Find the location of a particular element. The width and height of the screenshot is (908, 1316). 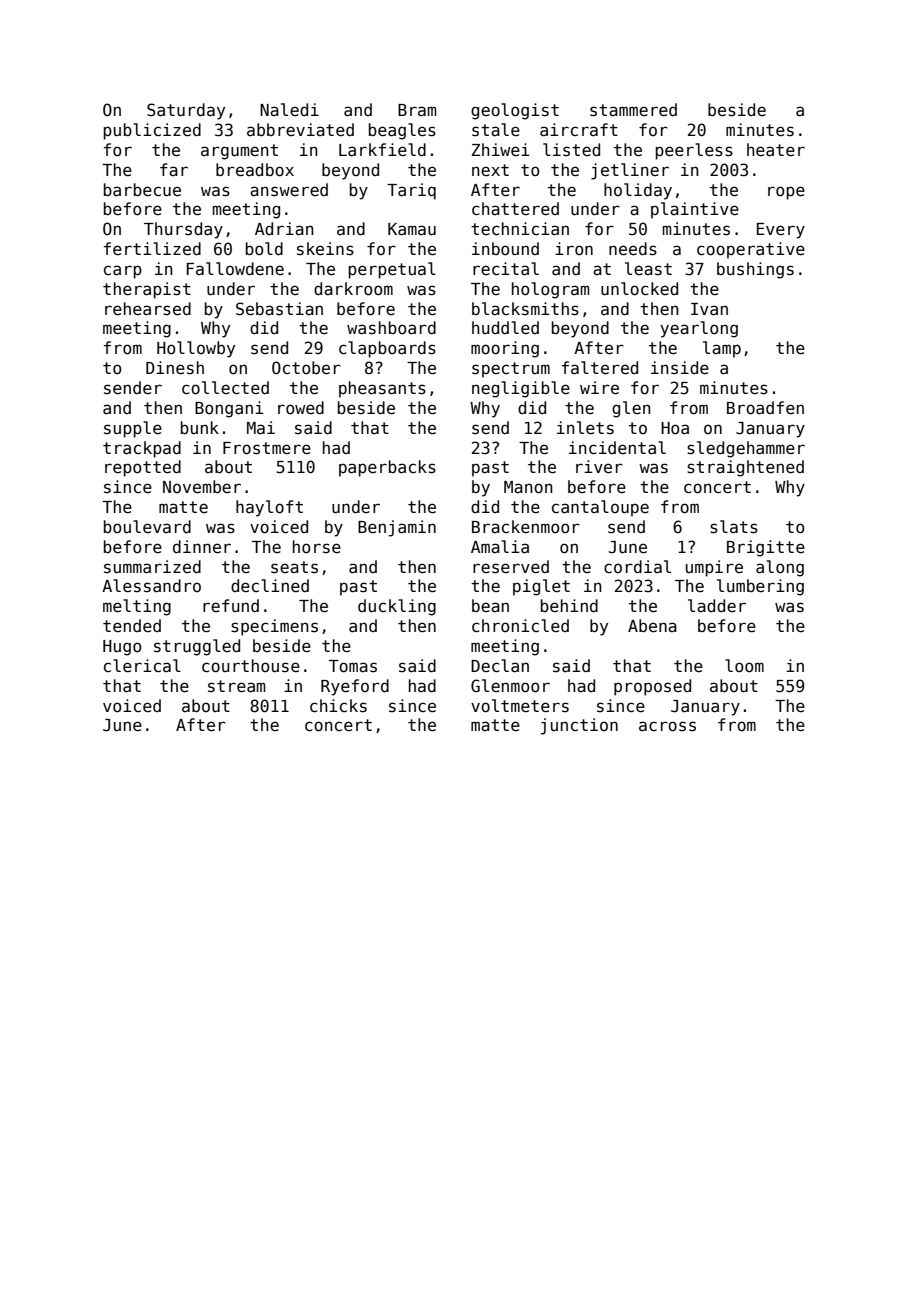

chronicled is located at coordinates (520, 626).
